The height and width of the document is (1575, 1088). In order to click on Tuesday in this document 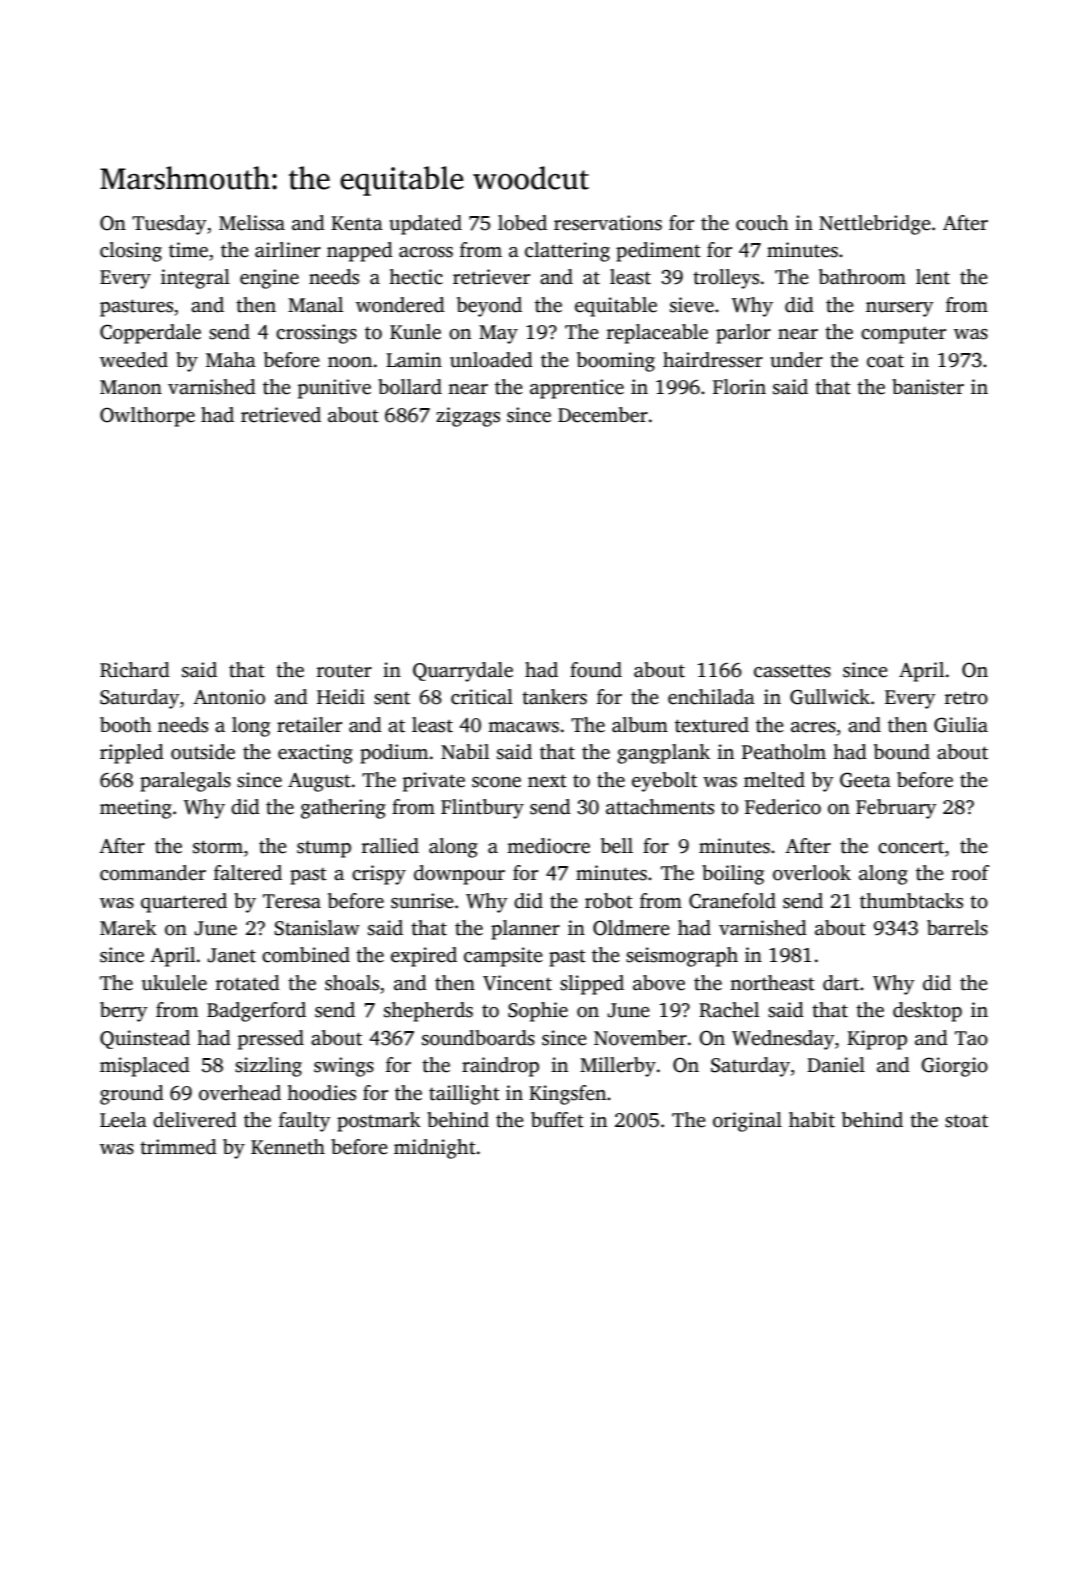, I will do `click(169, 225)`.
